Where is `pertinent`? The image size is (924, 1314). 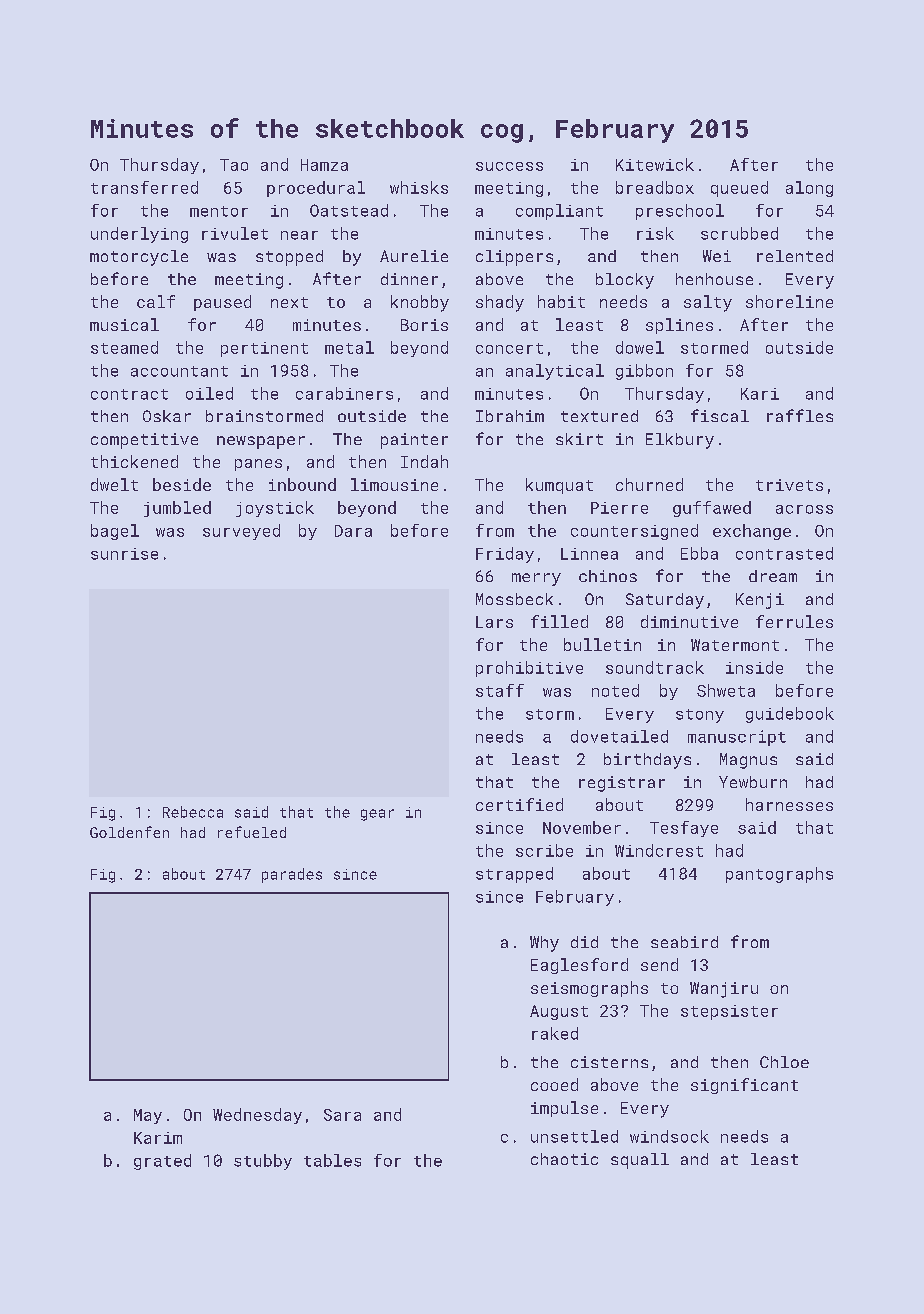
pertinent is located at coordinates (264, 349).
